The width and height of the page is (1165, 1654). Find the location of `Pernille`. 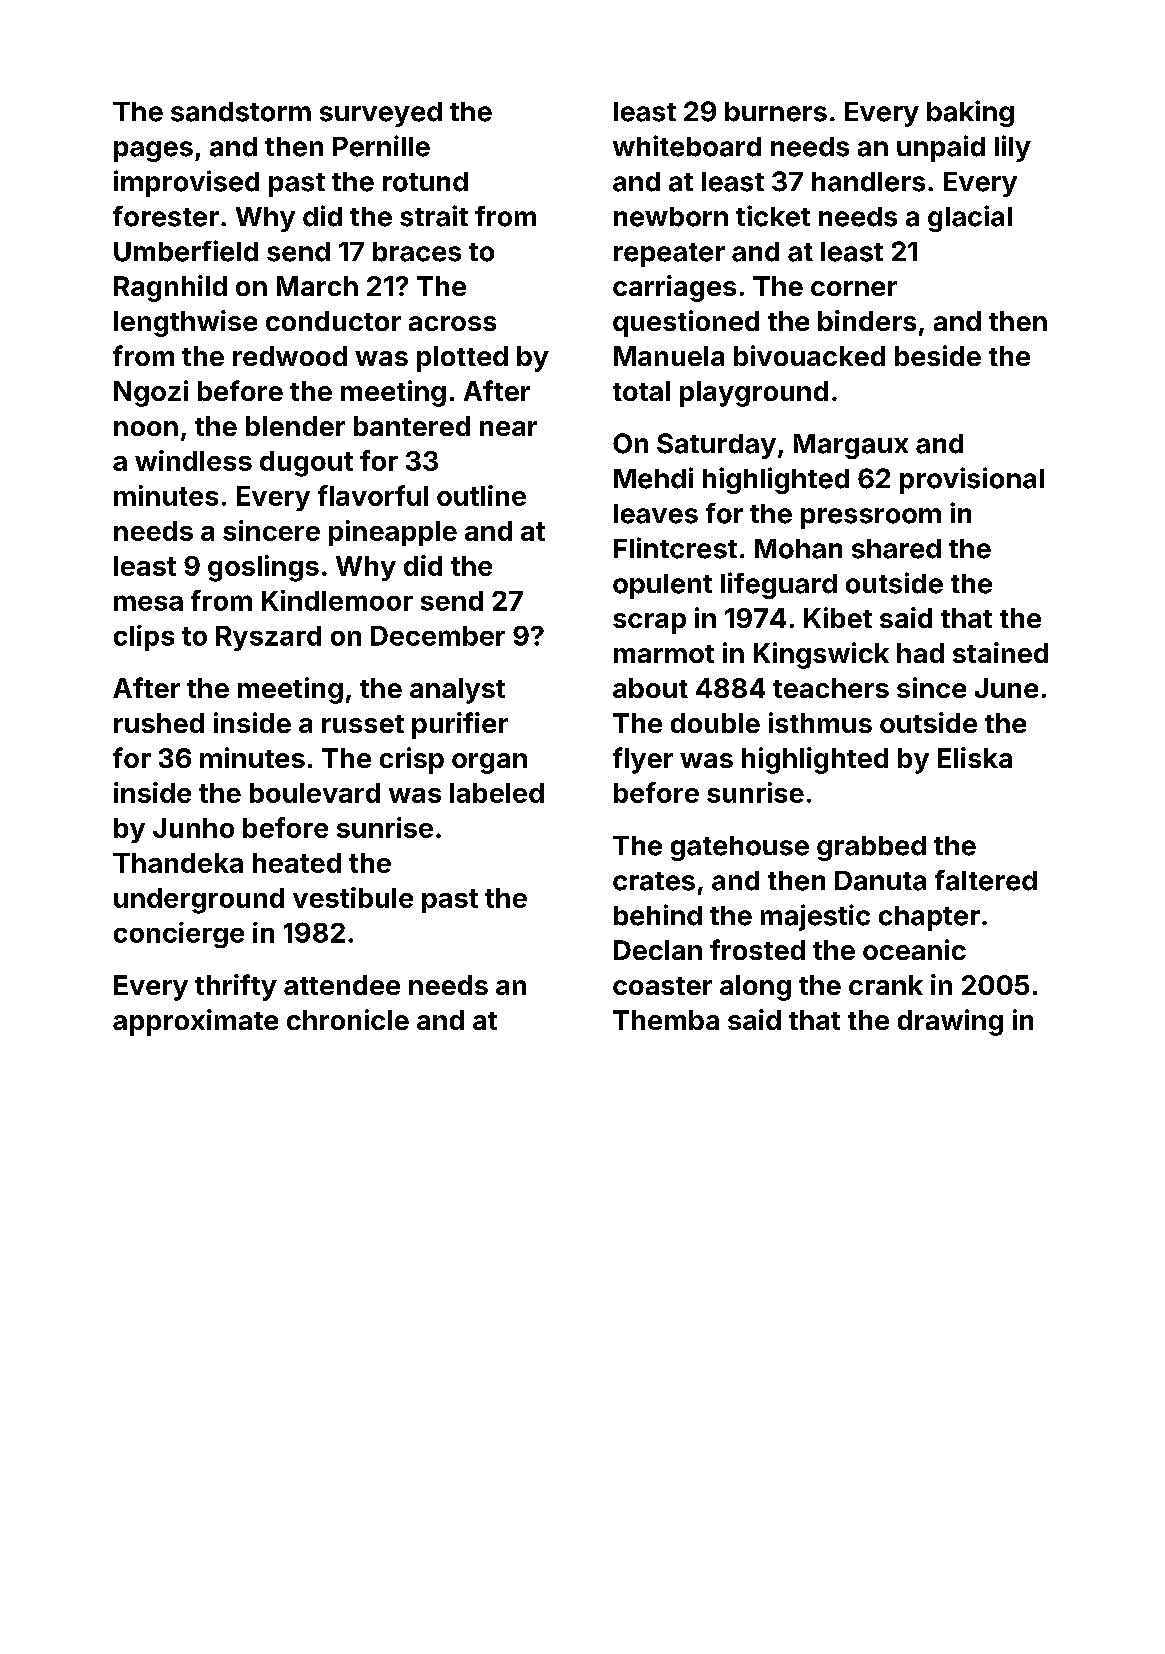

Pernille is located at coordinates (381, 146).
